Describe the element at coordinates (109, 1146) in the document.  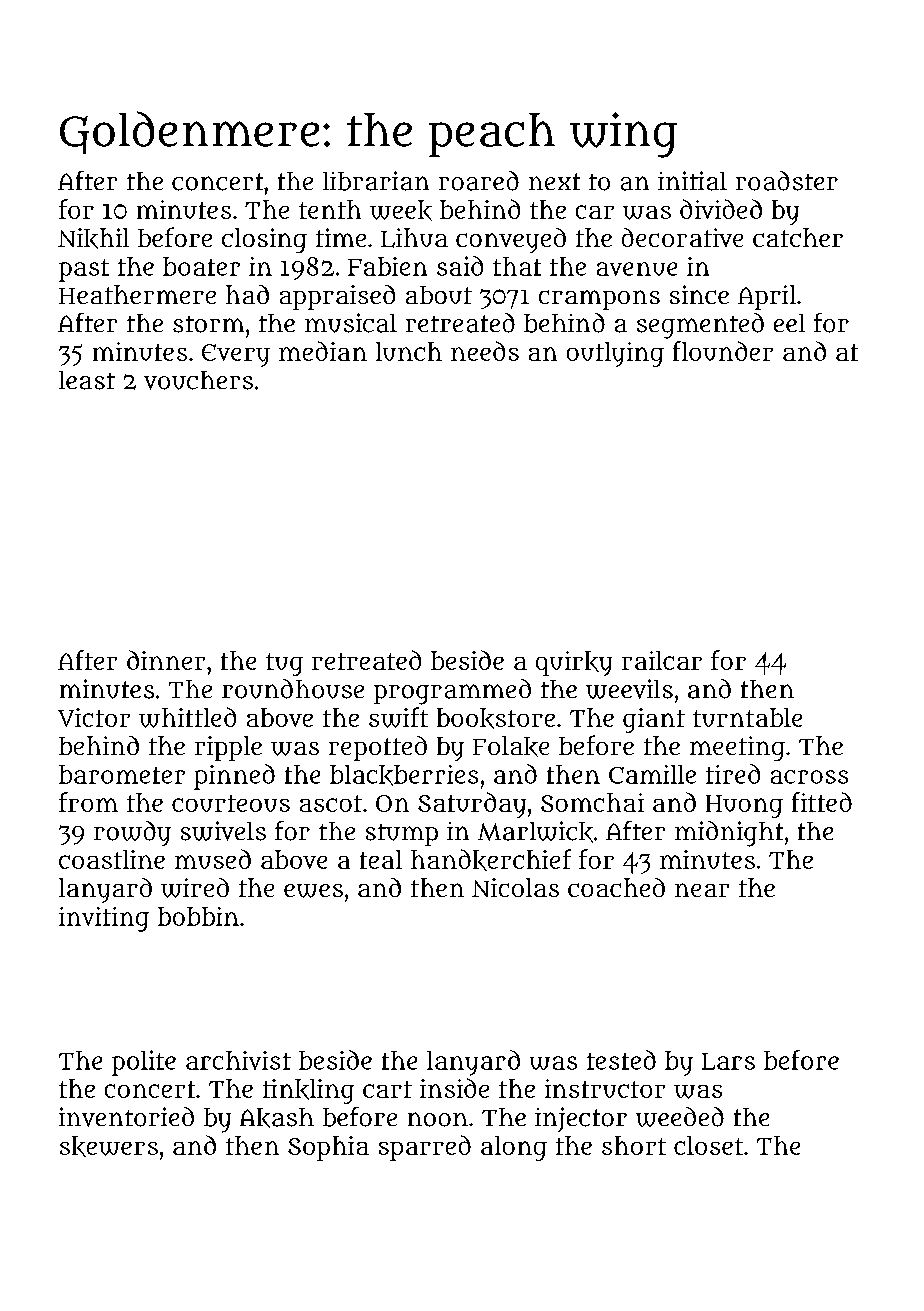
I see `skewers` at that location.
